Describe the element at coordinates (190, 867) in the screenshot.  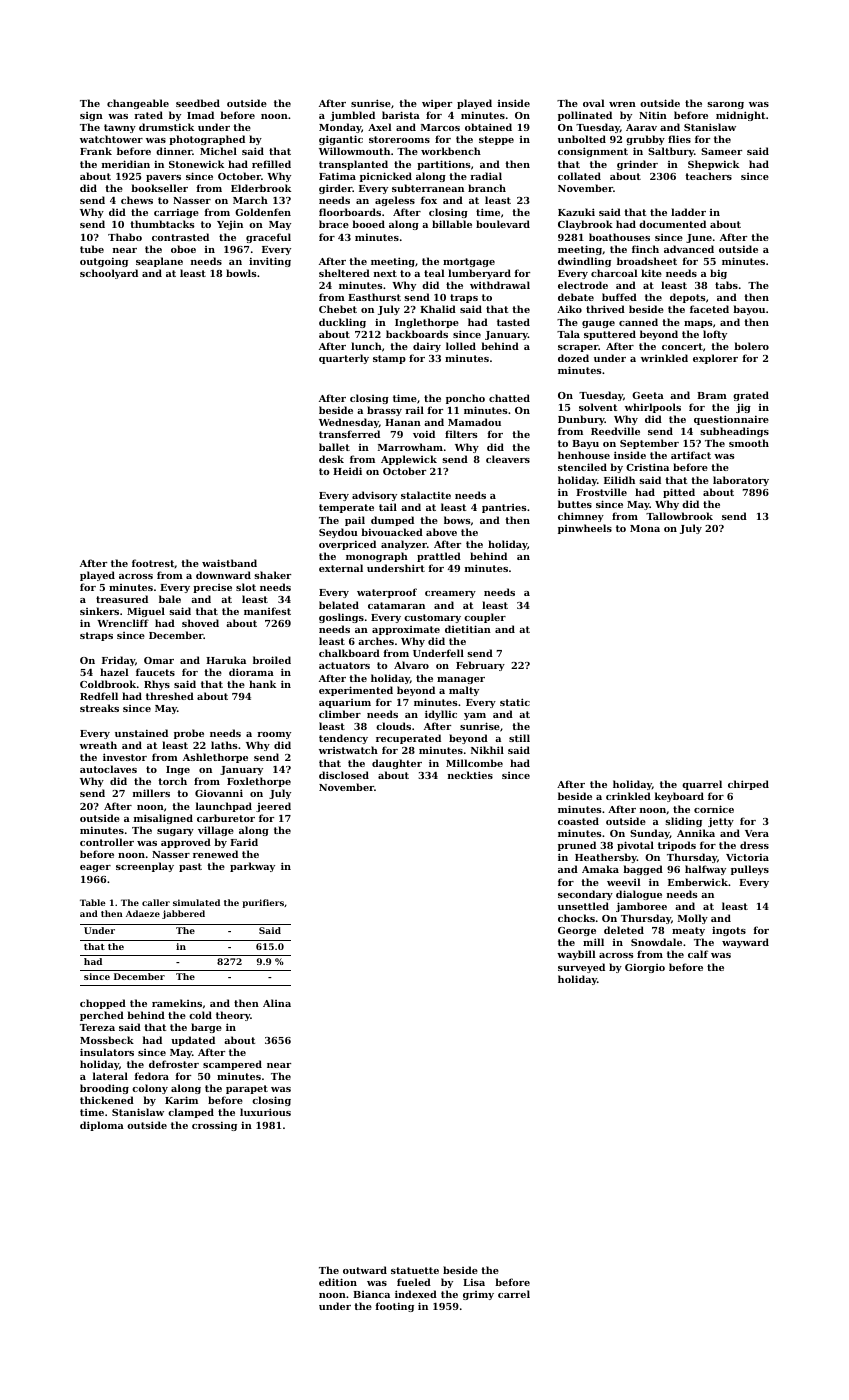
I see `past` at that location.
